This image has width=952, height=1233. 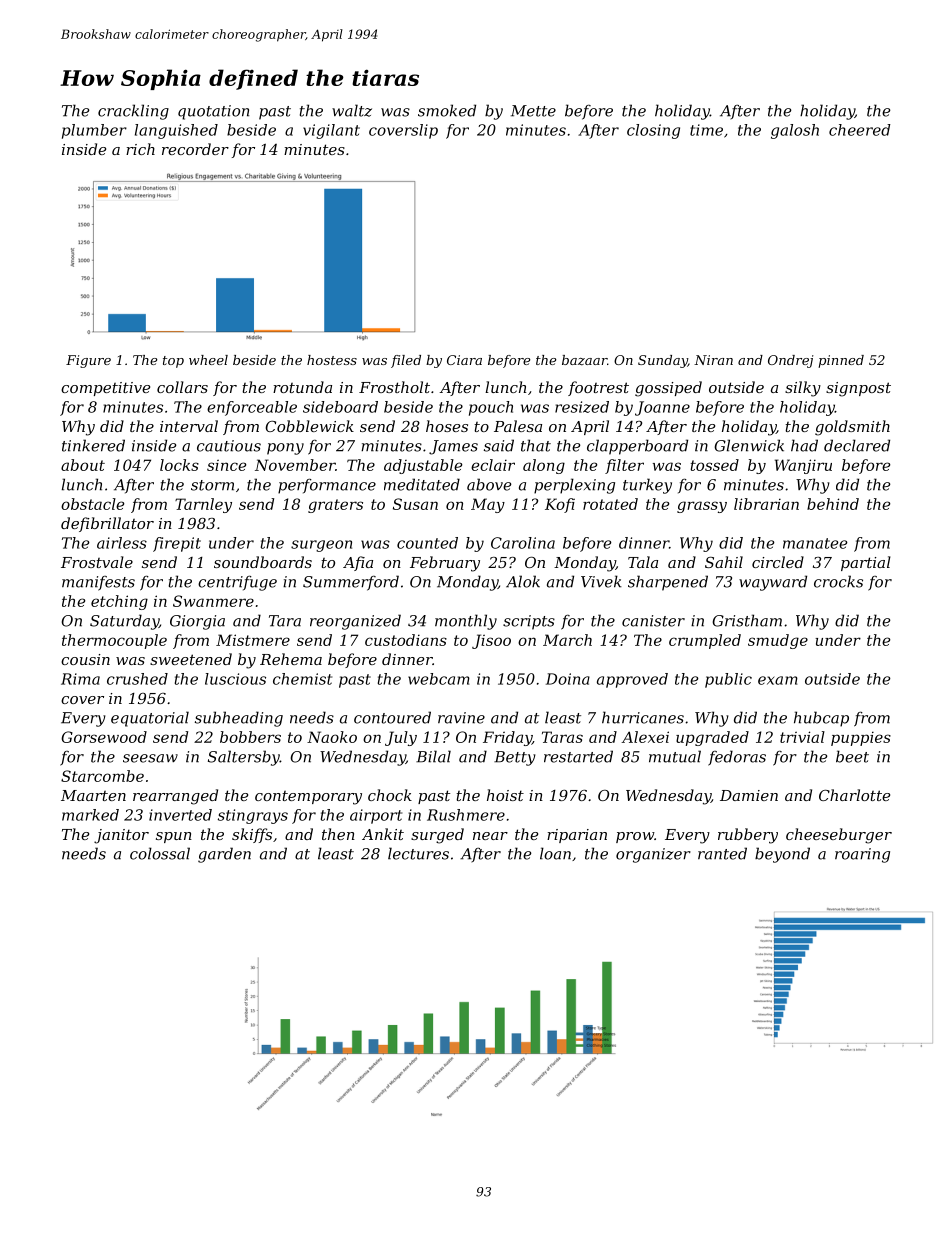 What do you see at coordinates (302, 387) in the image?
I see `rotunda` at bounding box center [302, 387].
